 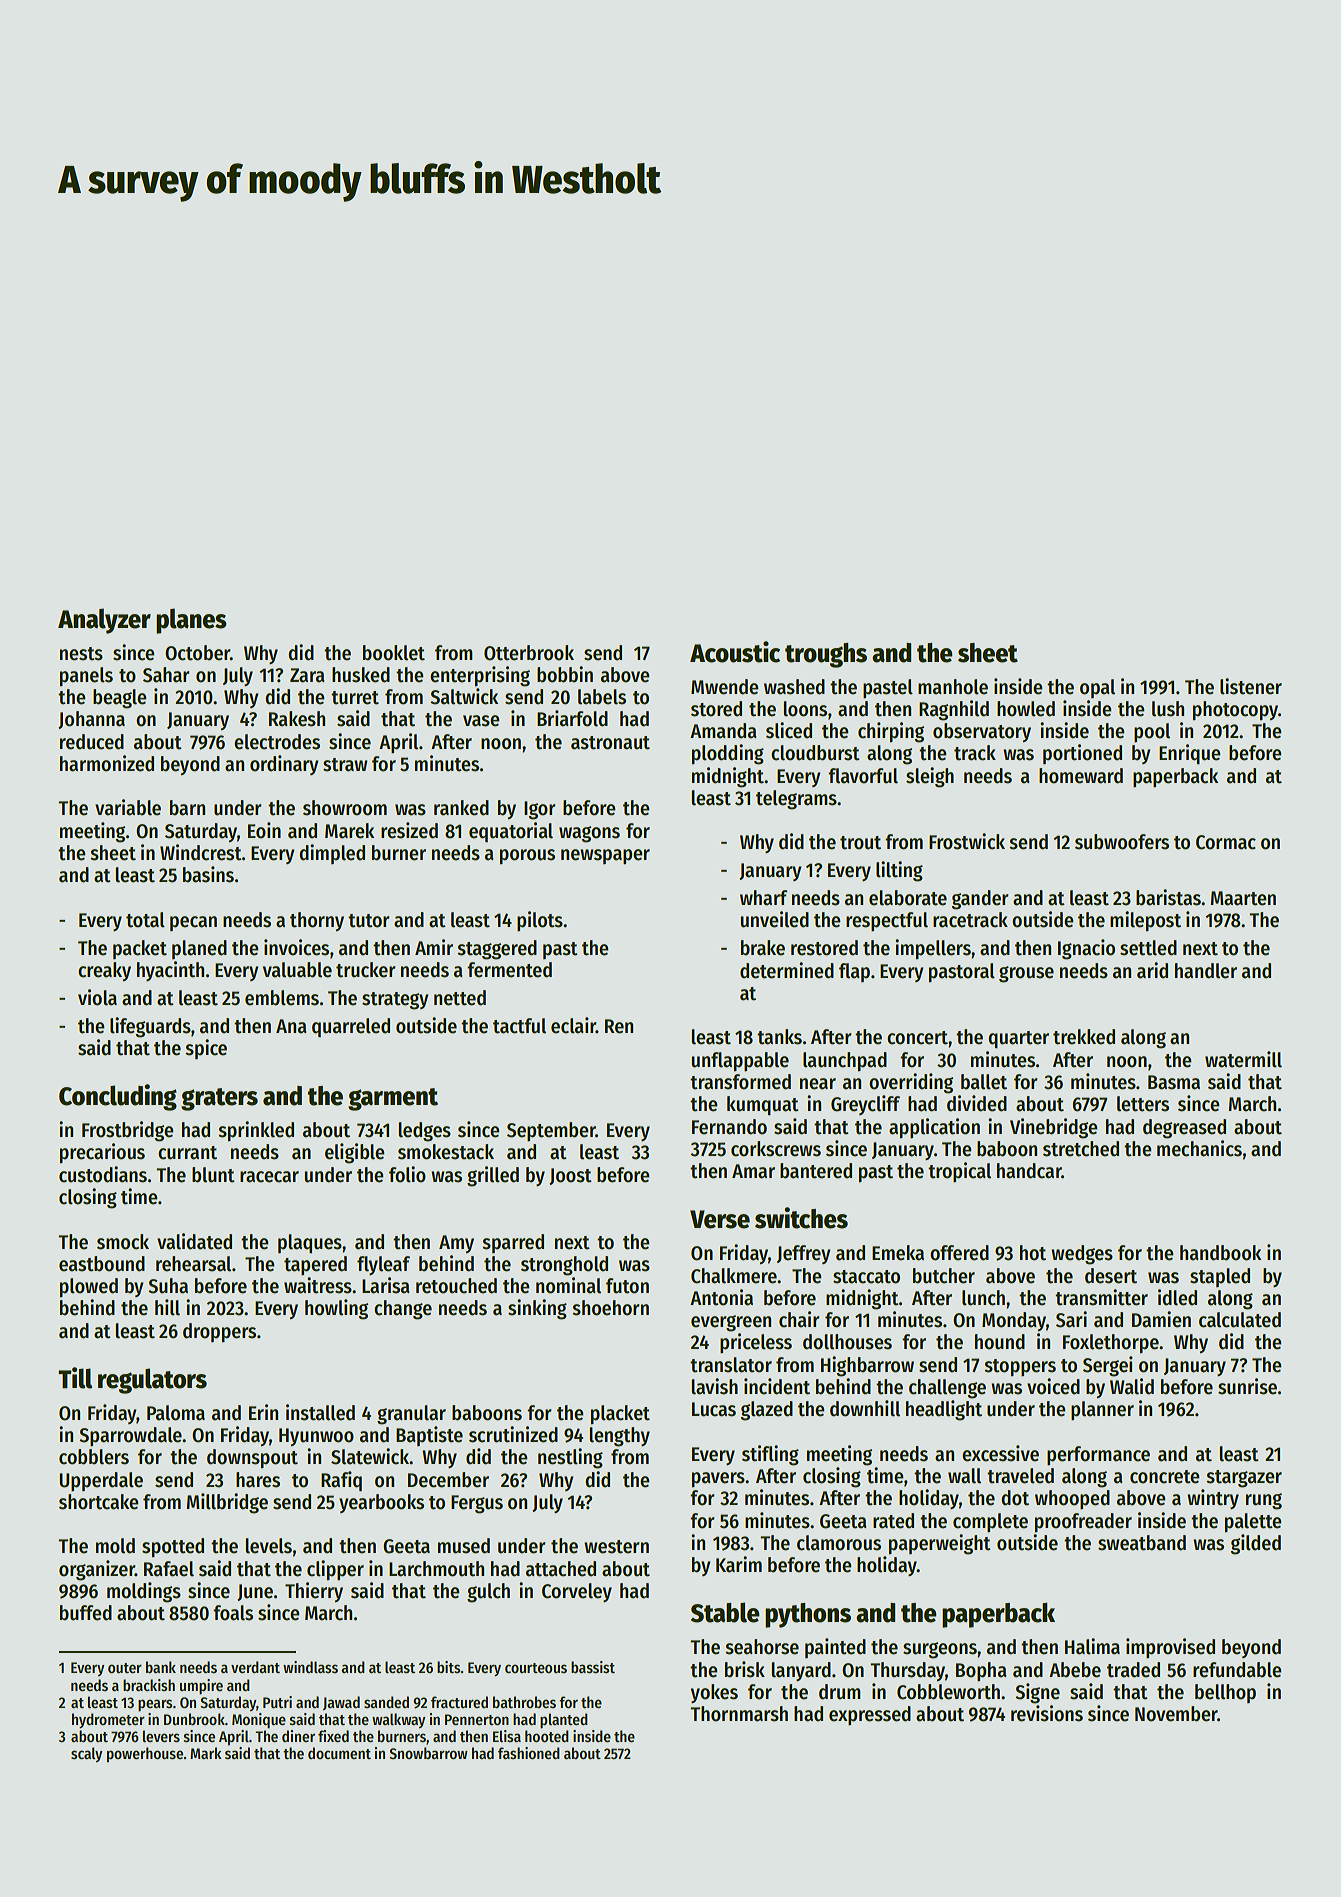 I want to click on Enrique, so click(x=1190, y=754).
